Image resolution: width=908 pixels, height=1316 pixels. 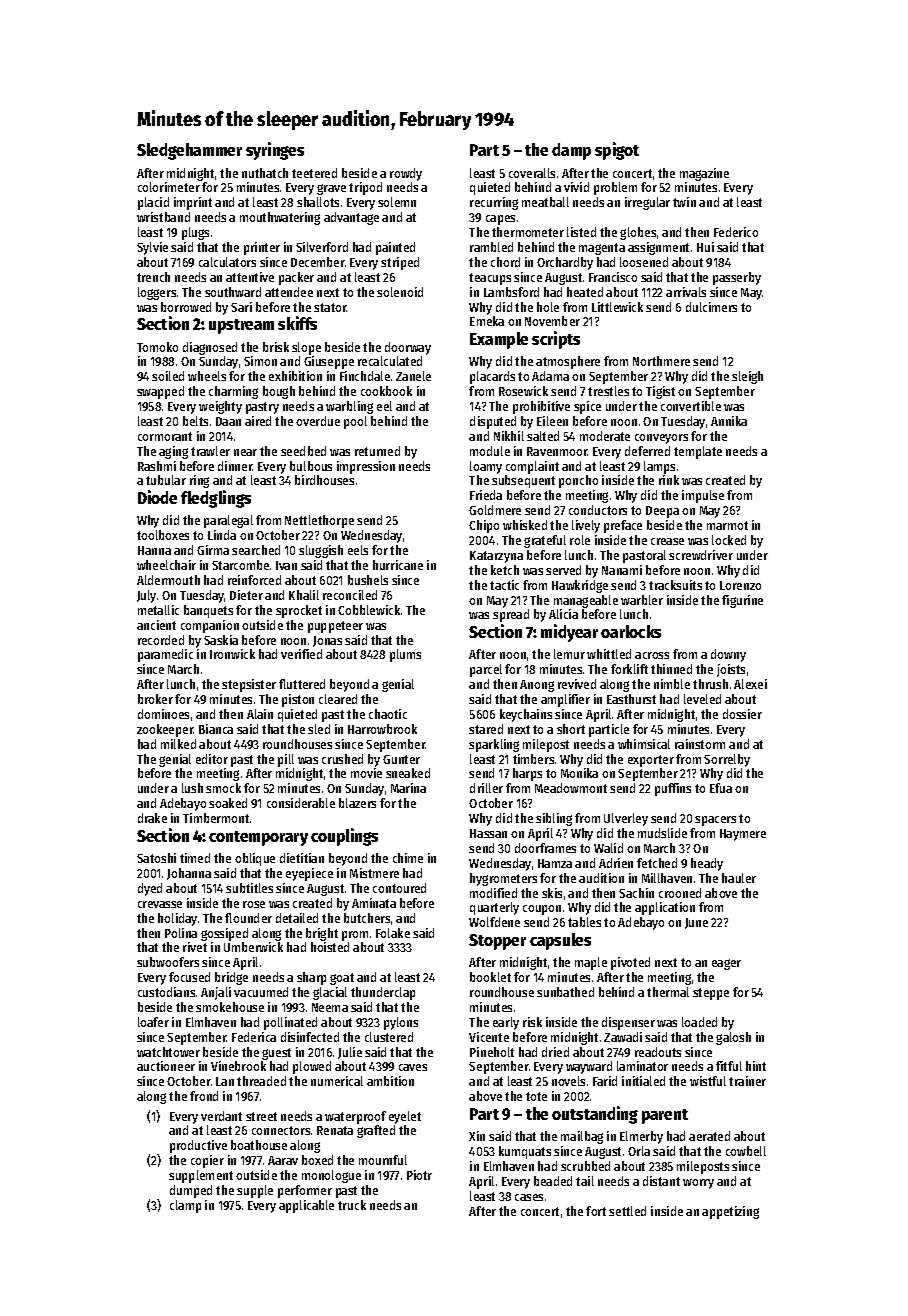 What do you see at coordinates (352, 1205) in the screenshot?
I see `truck` at bounding box center [352, 1205].
